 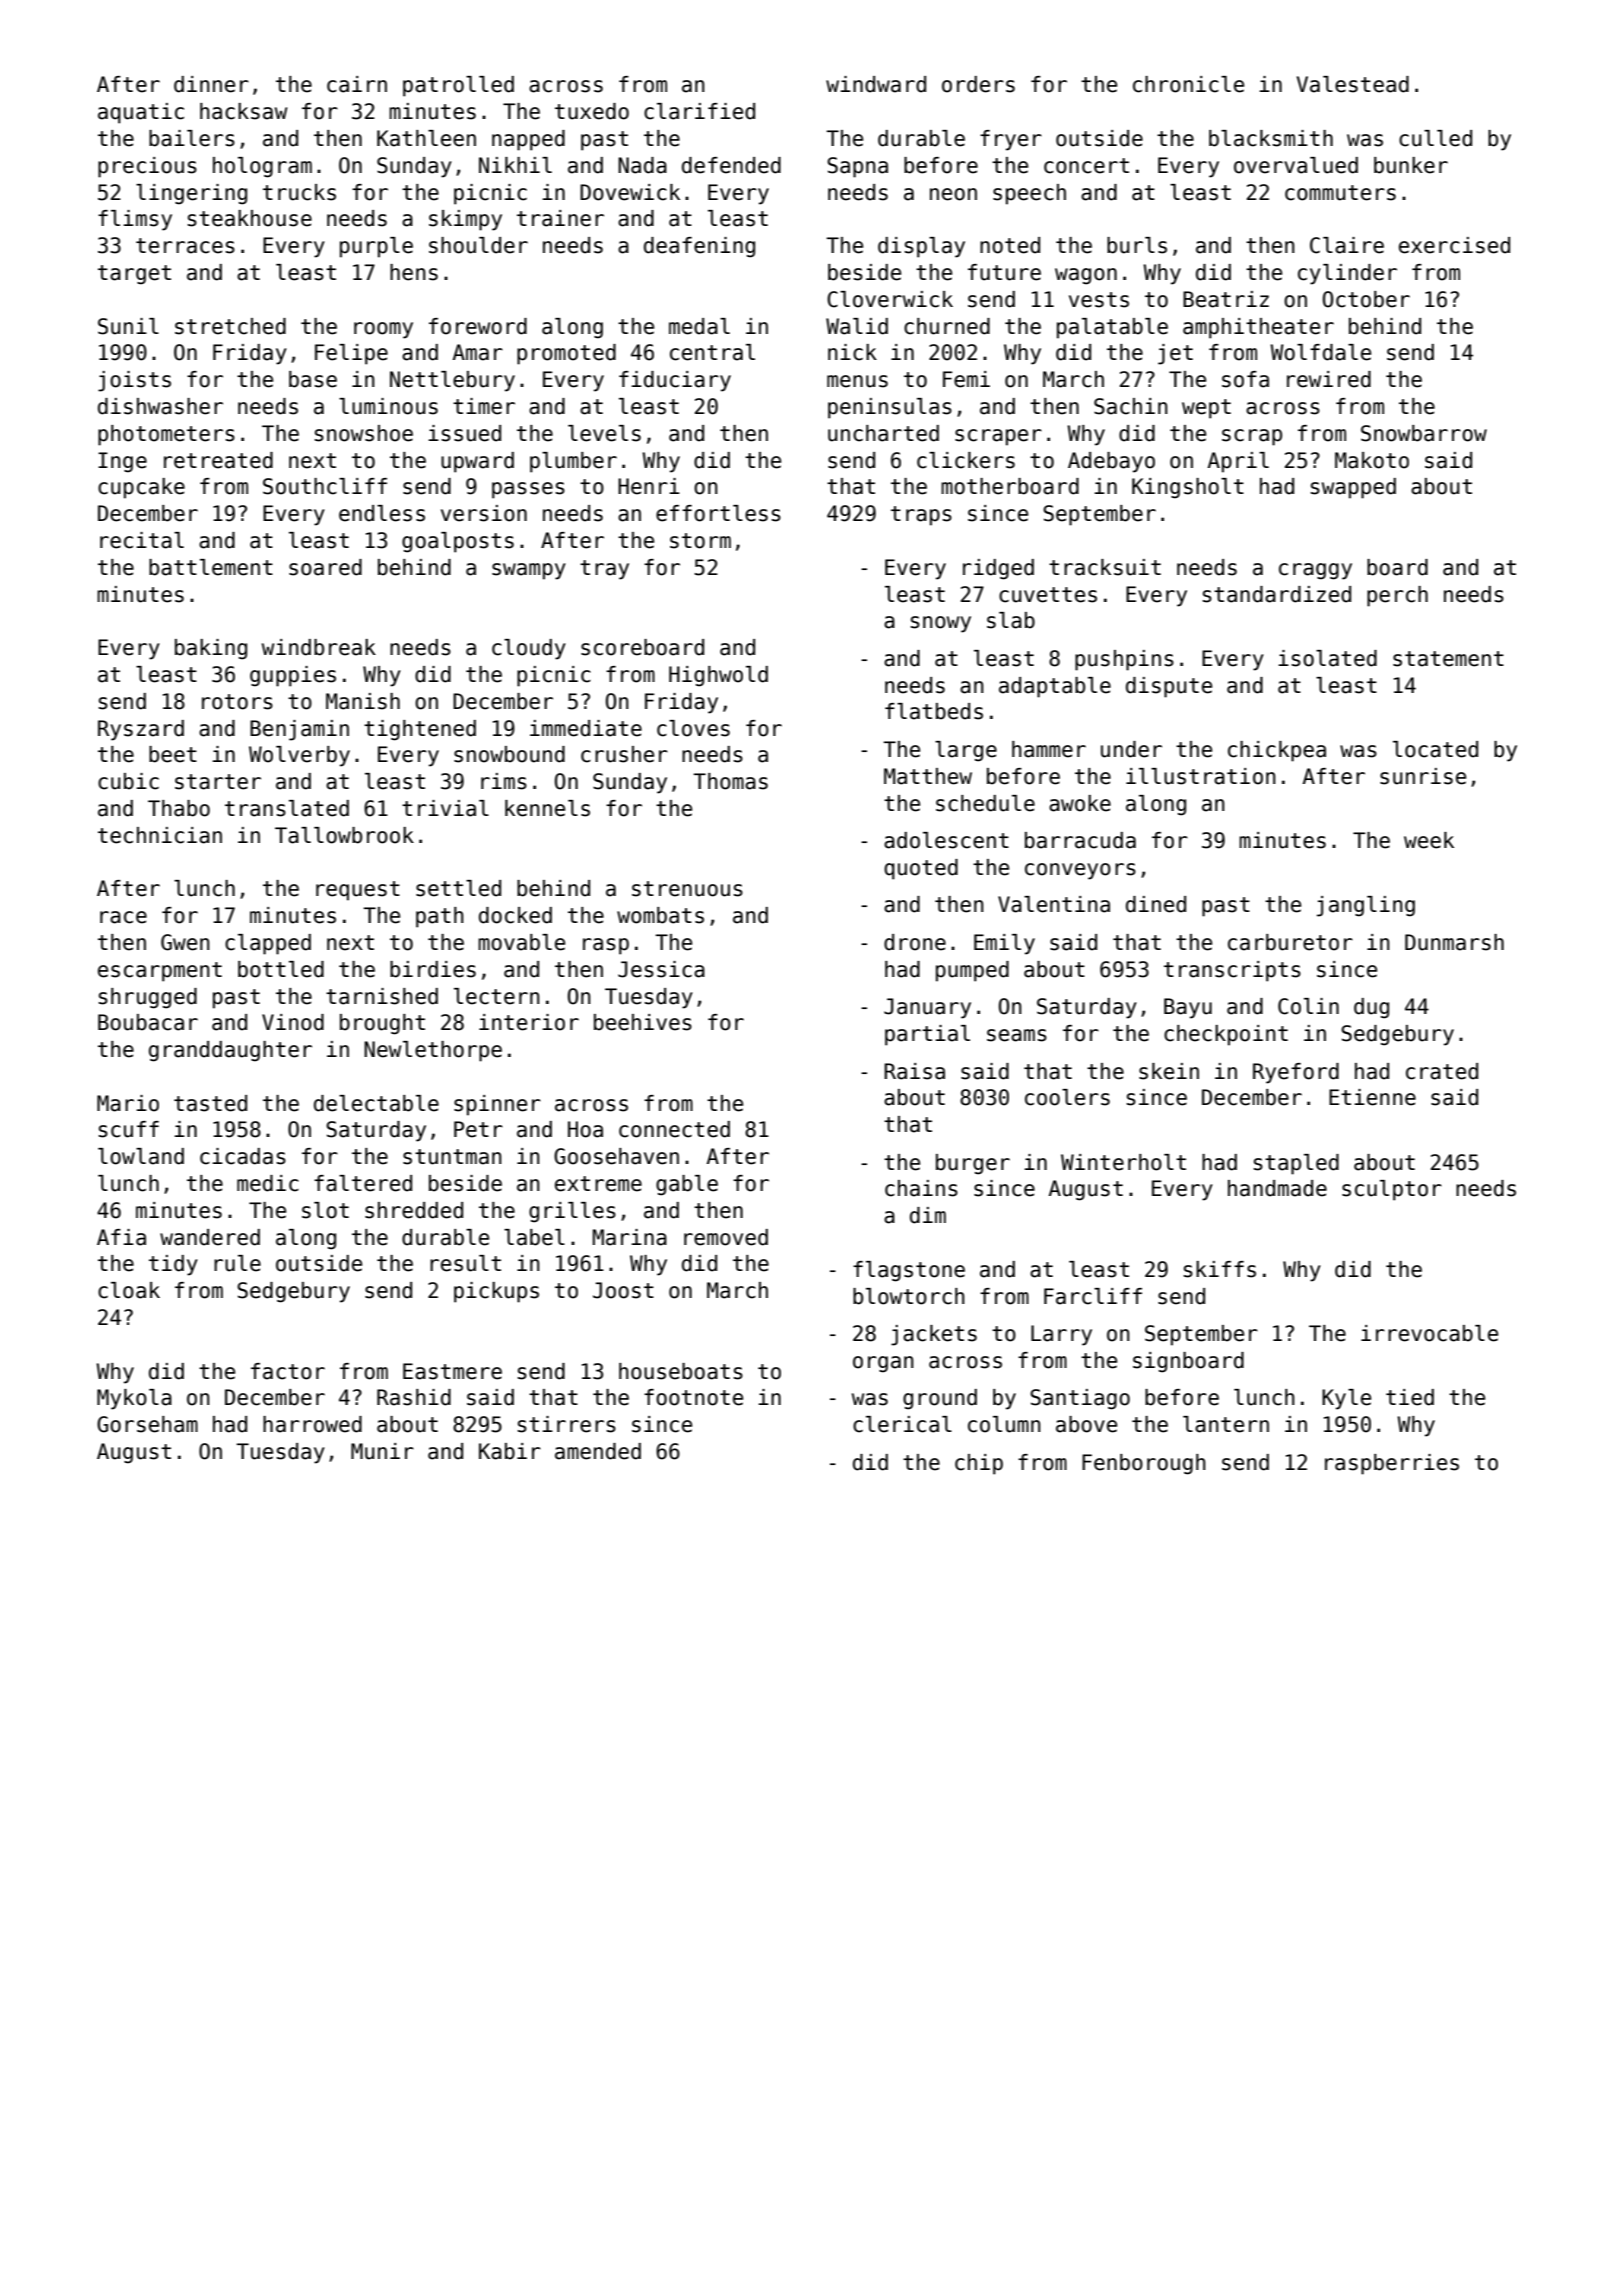 What do you see at coordinates (661, 969) in the page?
I see `Jessica` at bounding box center [661, 969].
